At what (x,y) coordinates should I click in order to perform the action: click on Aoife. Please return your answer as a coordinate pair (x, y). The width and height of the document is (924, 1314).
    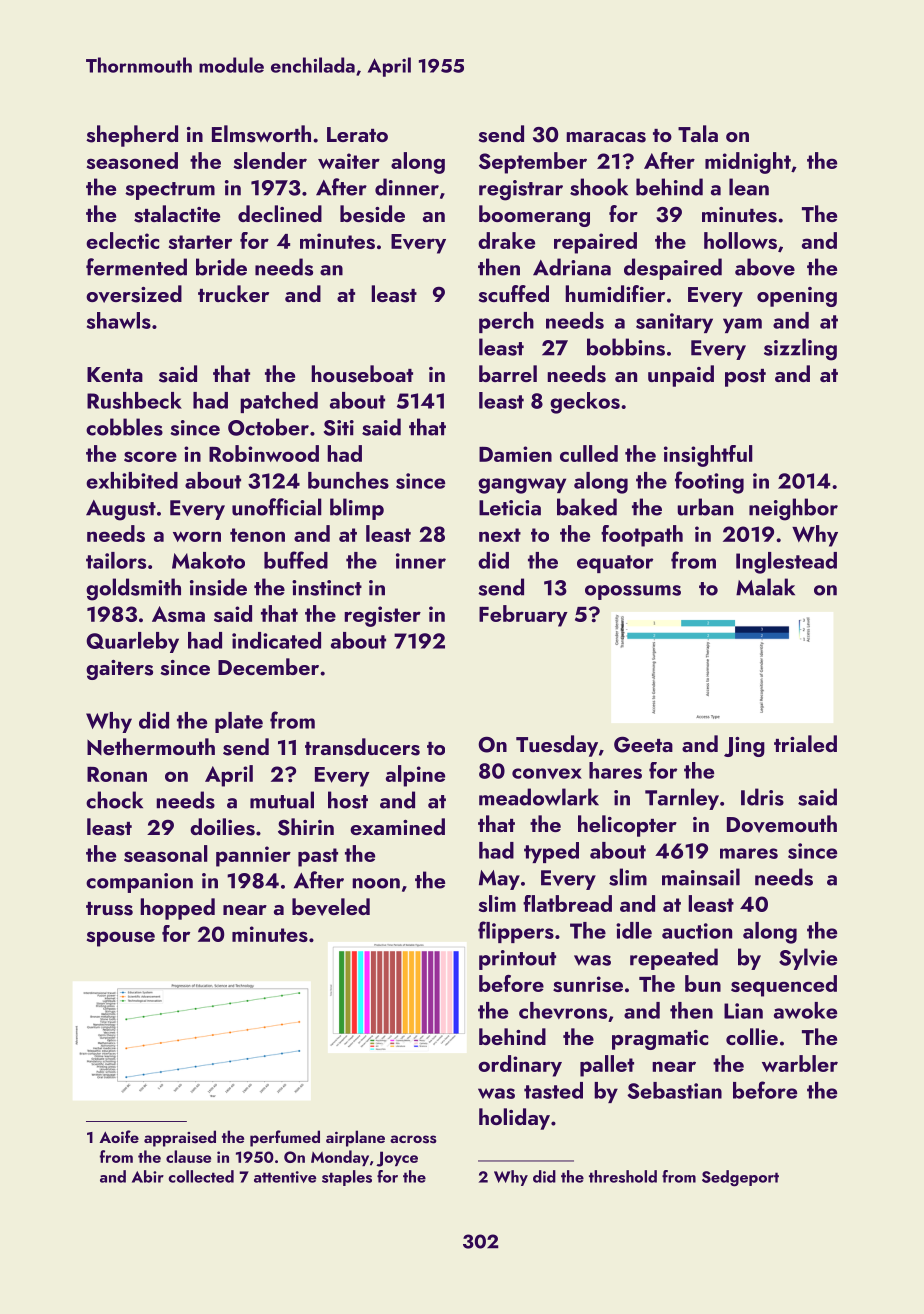
    Looking at the image, I should click on (119, 1136).
